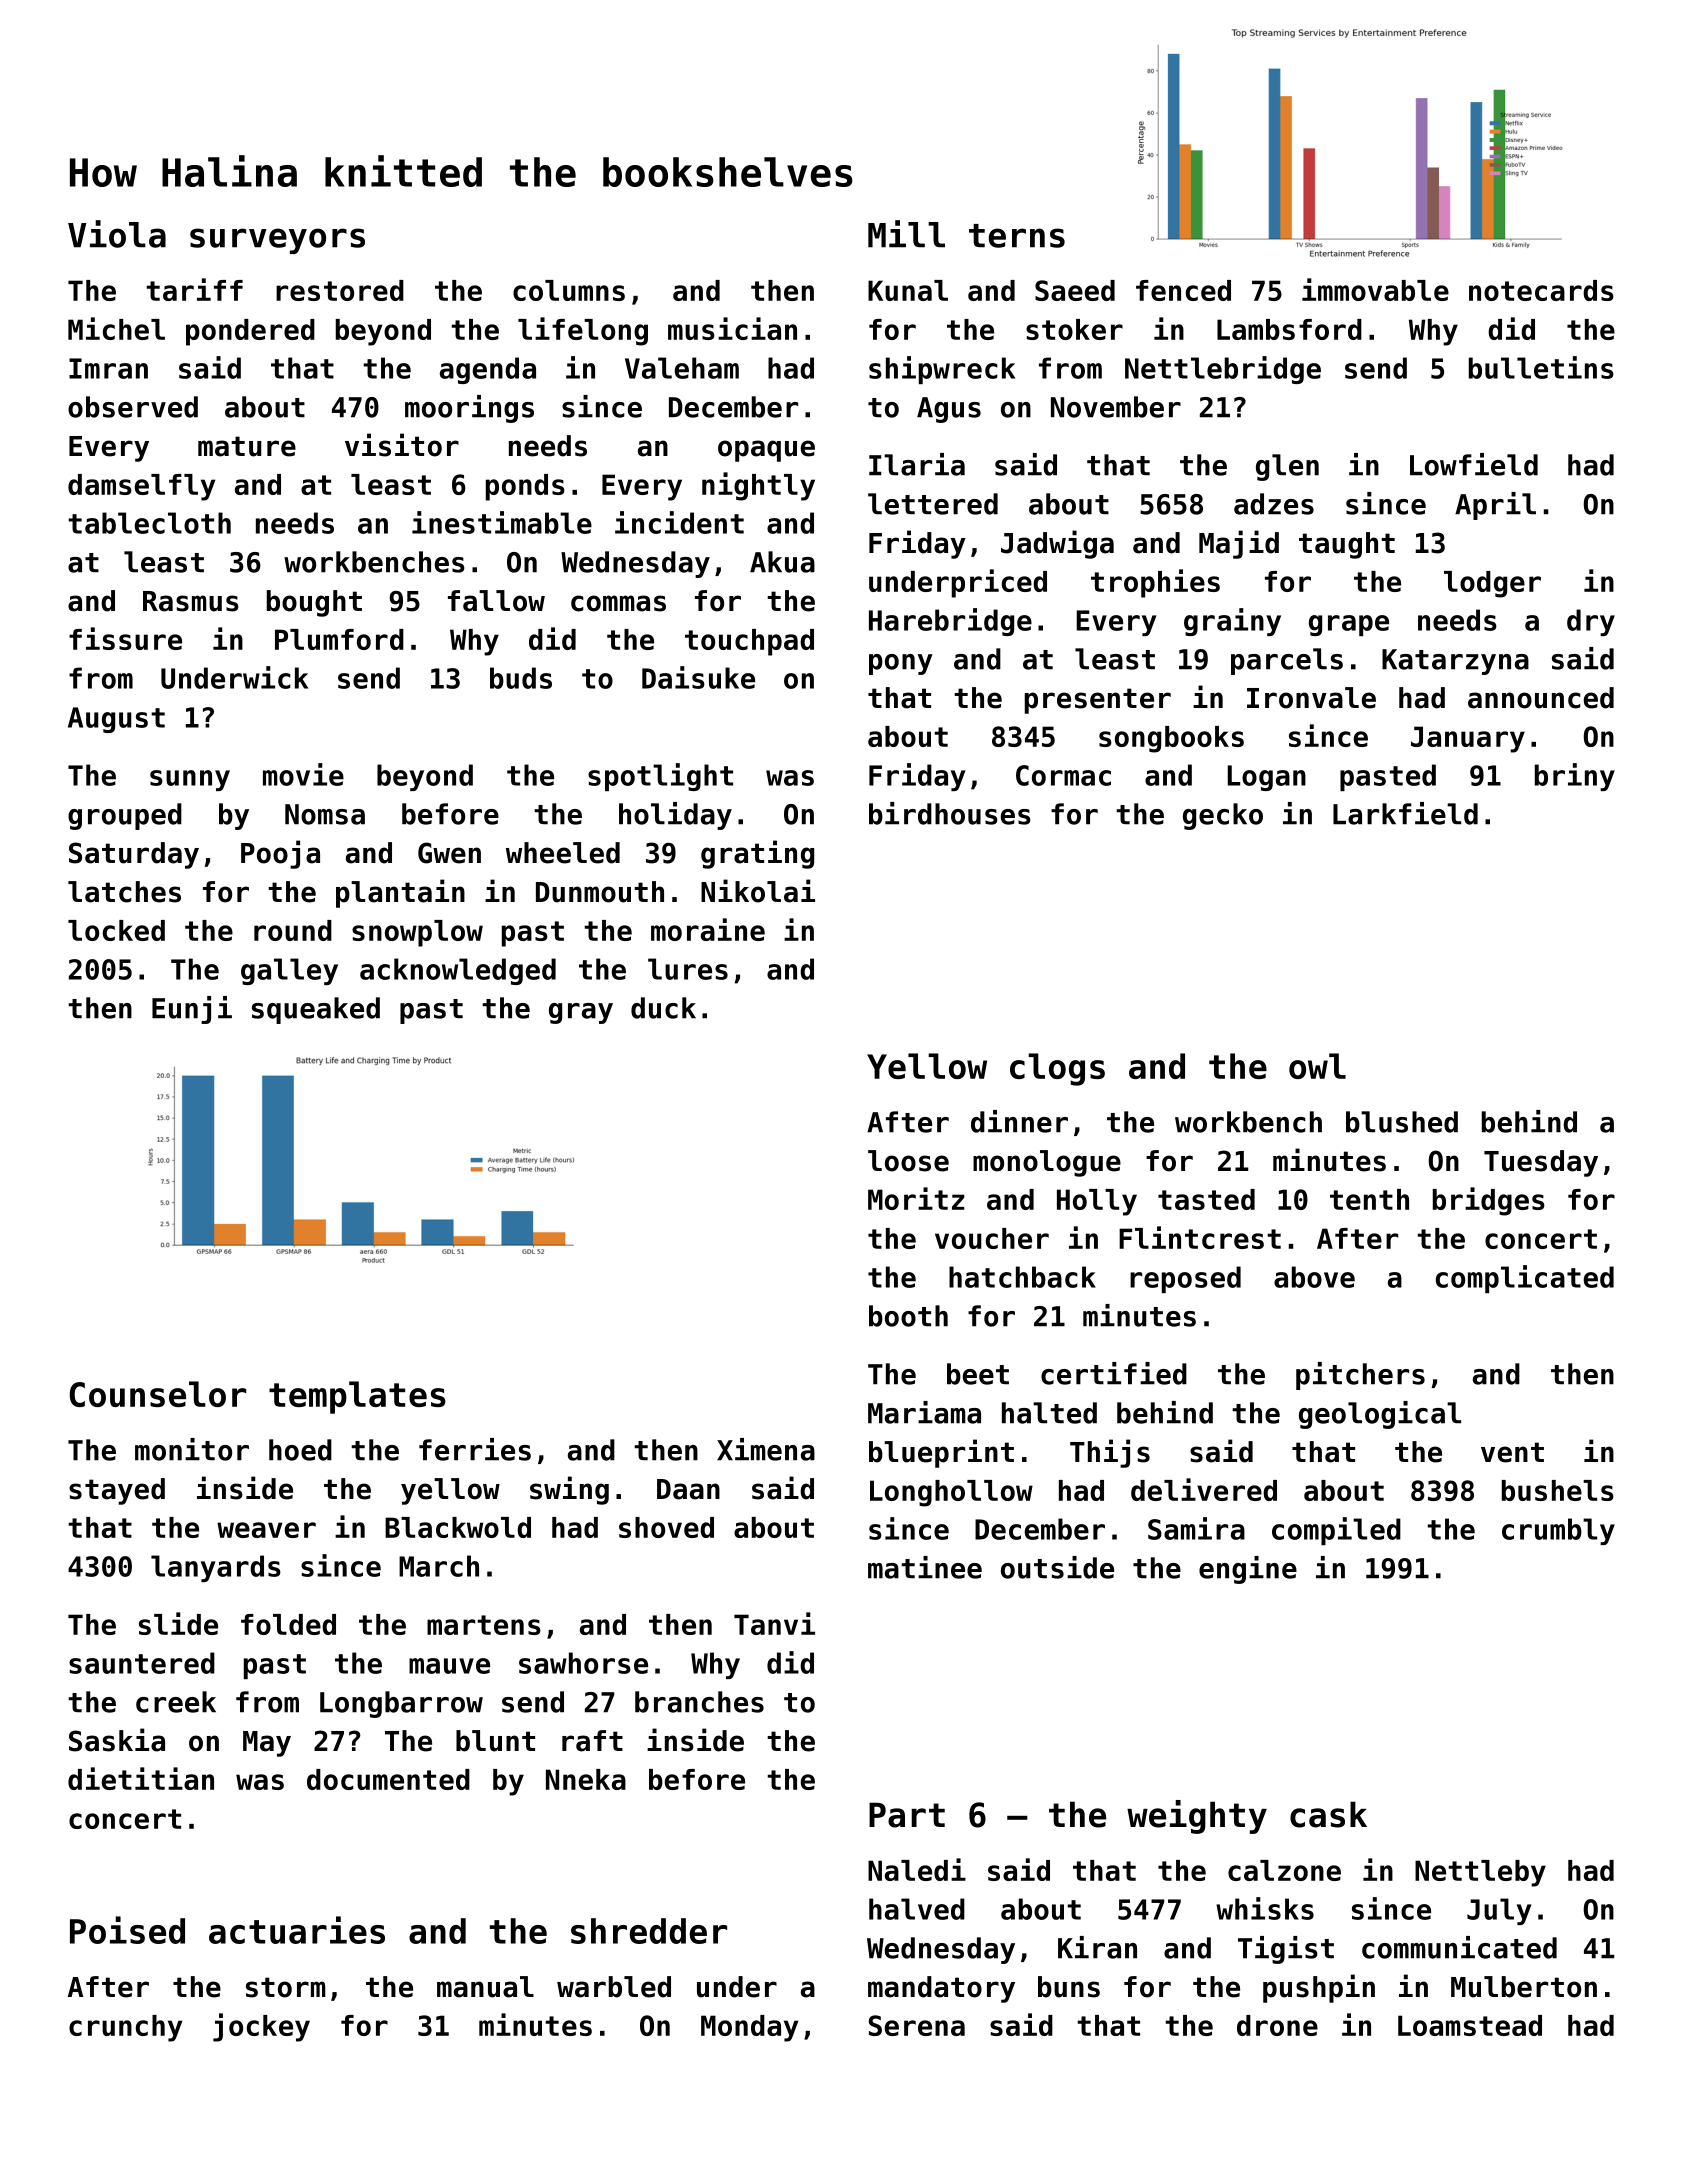 The width and height of the document is (1683, 2178). What do you see at coordinates (125, 2028) in the document?
I see `crunchy` at bounding box center [125, 2028].
